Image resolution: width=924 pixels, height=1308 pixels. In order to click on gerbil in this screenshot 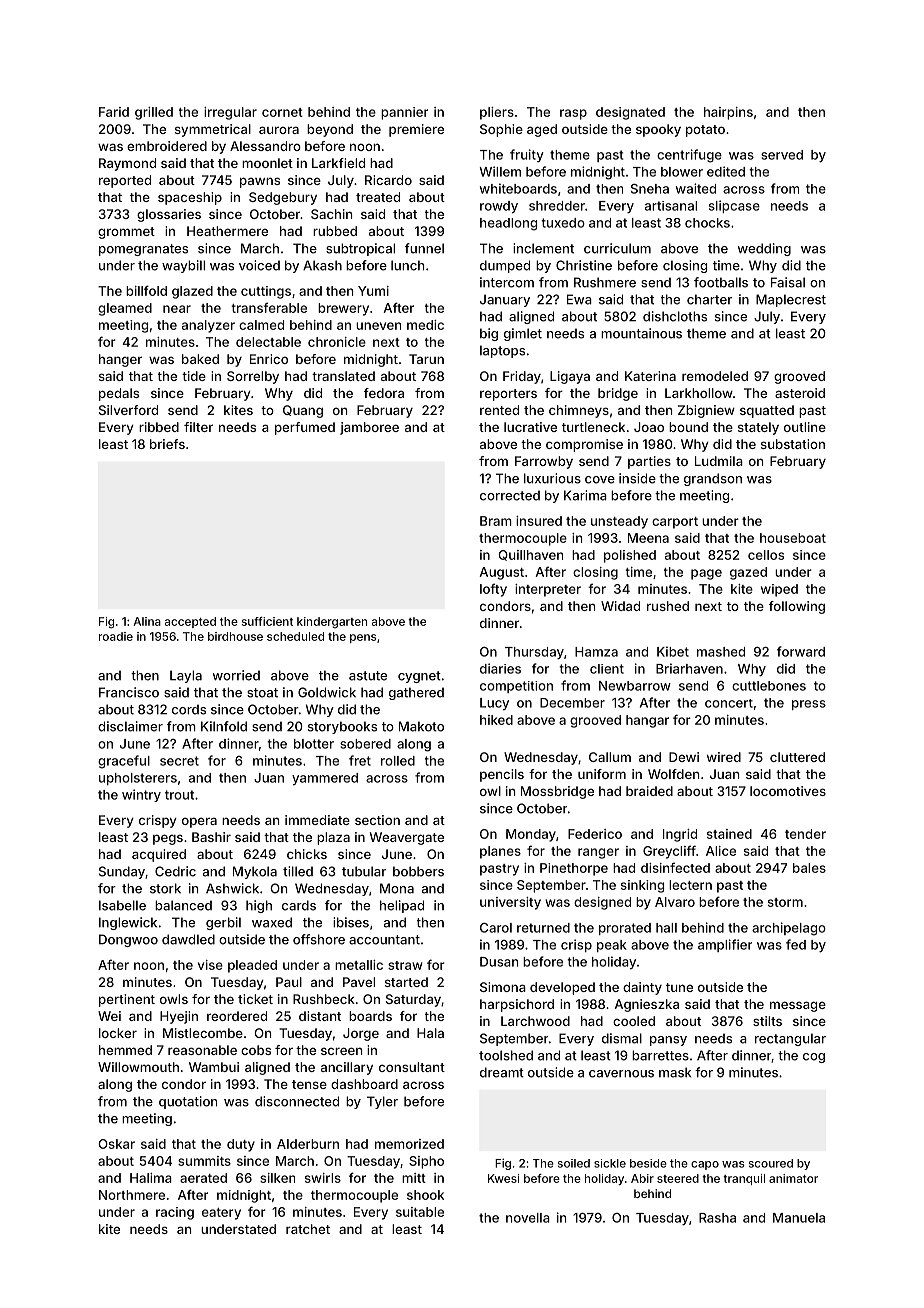, I will do `click(223, 923)`.
